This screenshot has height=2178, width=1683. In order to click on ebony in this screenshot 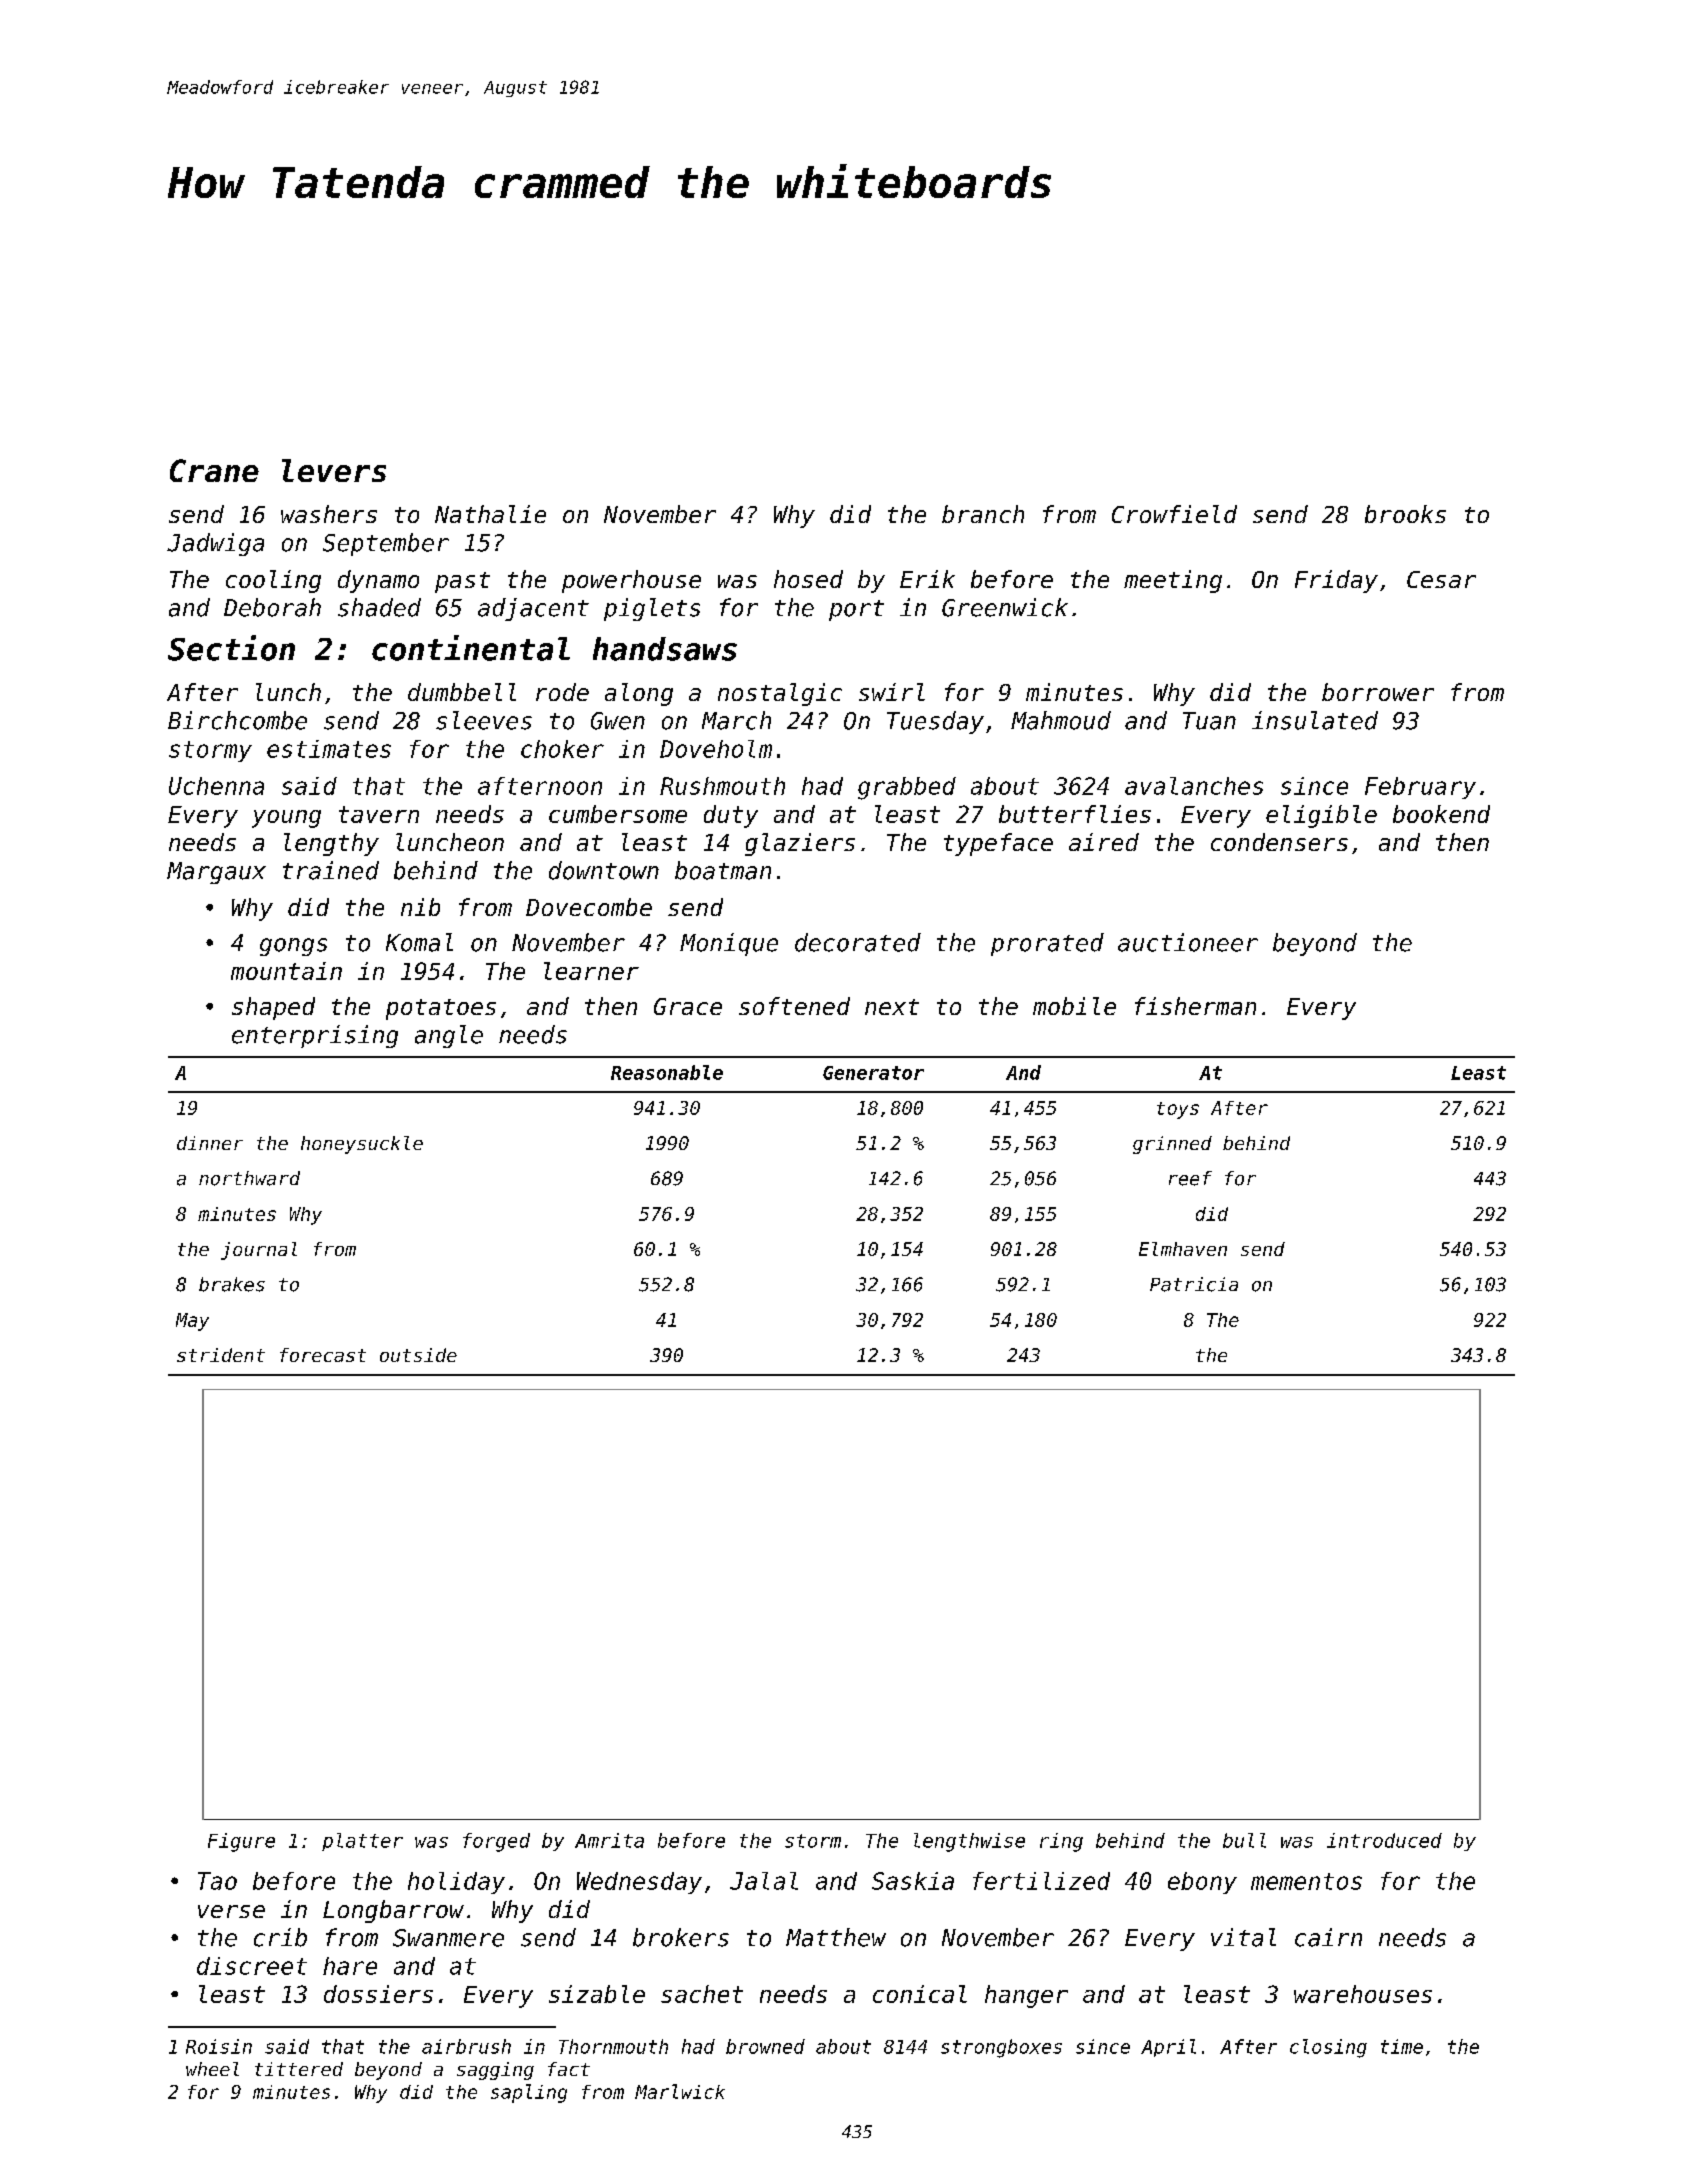, I will do `click(1202, 1883)`.
